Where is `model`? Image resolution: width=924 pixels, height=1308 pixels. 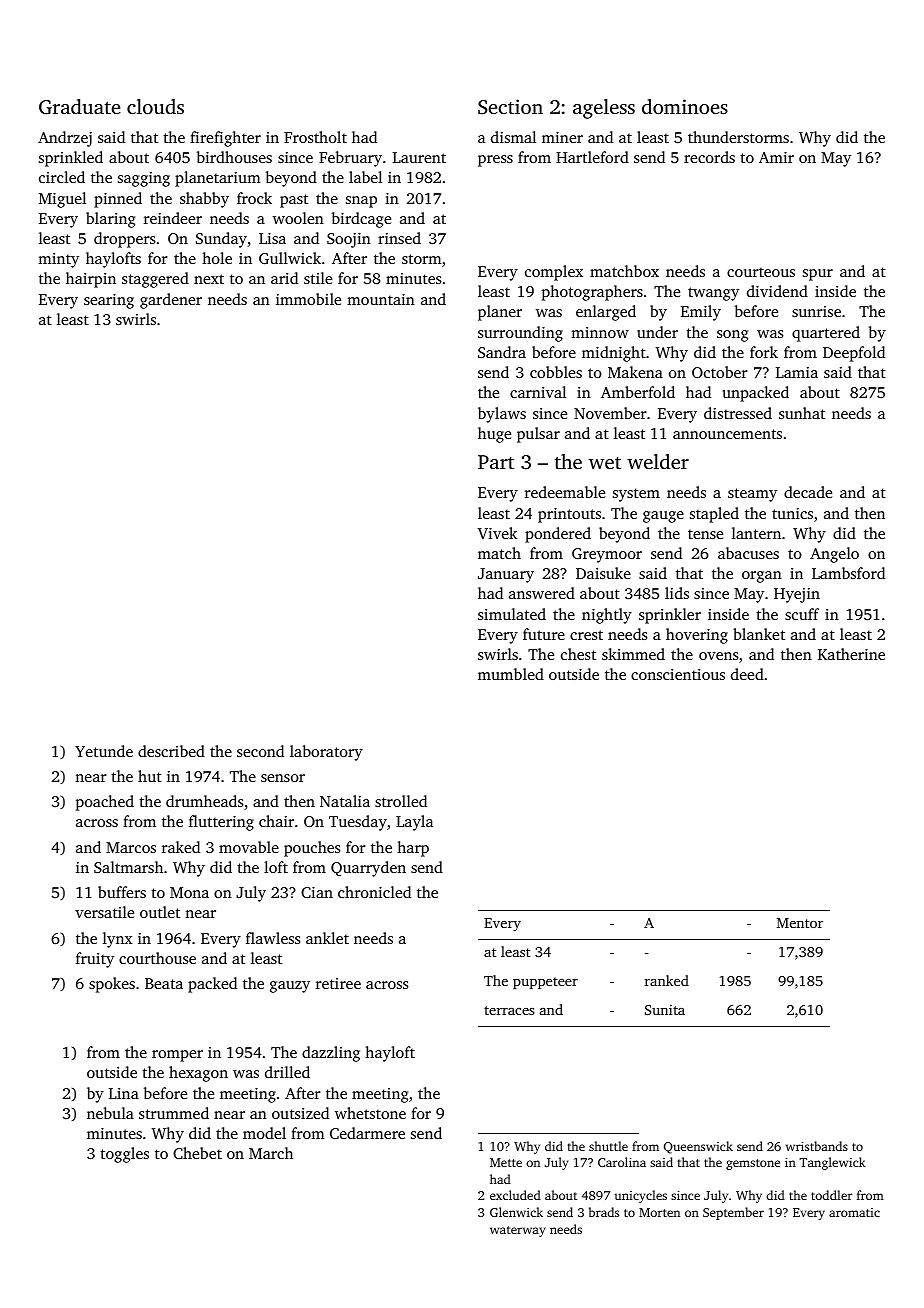
model is located at coordinates (264, 1133).
